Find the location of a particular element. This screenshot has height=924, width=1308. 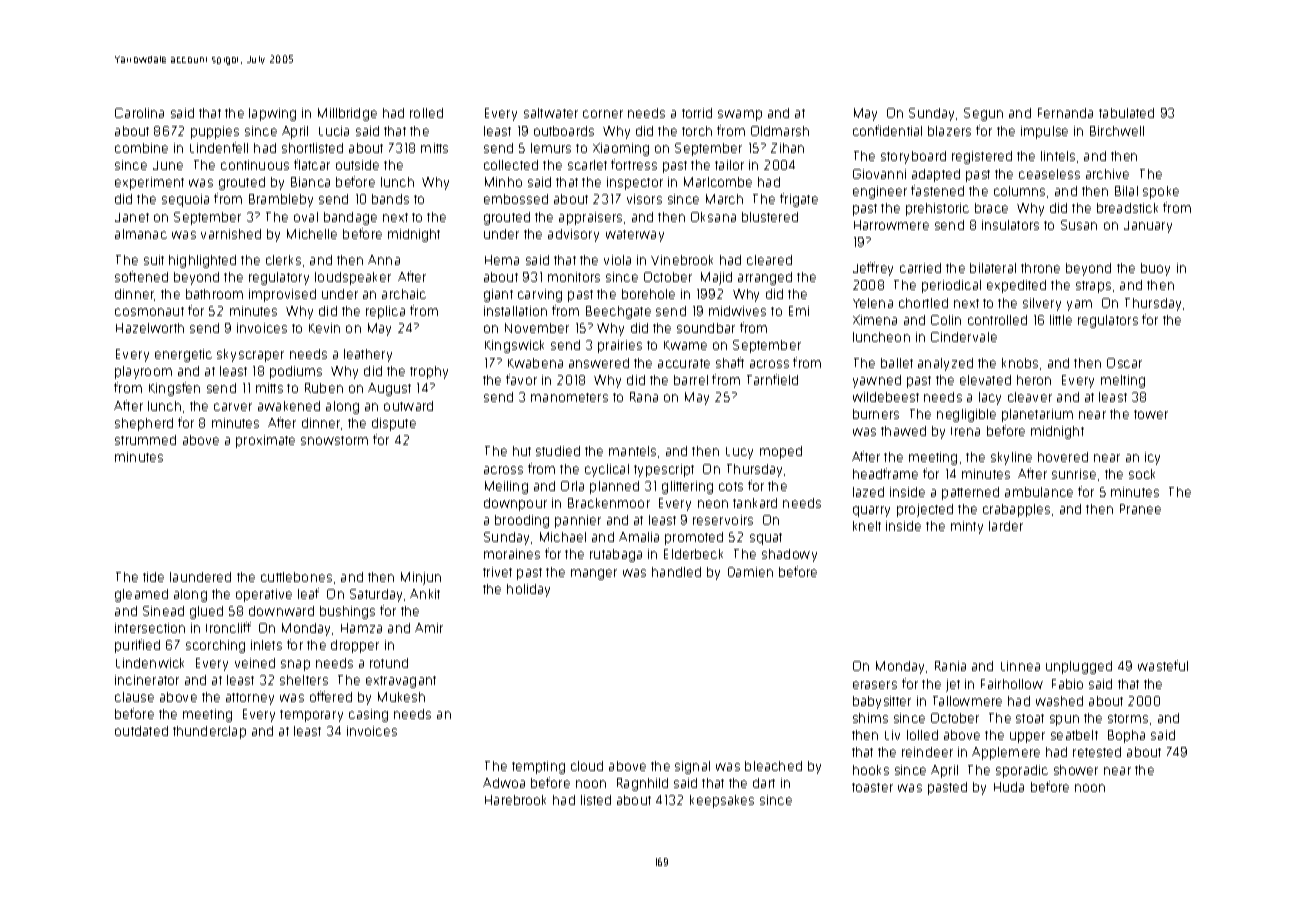

tide is located at coordinates (153, 577).
